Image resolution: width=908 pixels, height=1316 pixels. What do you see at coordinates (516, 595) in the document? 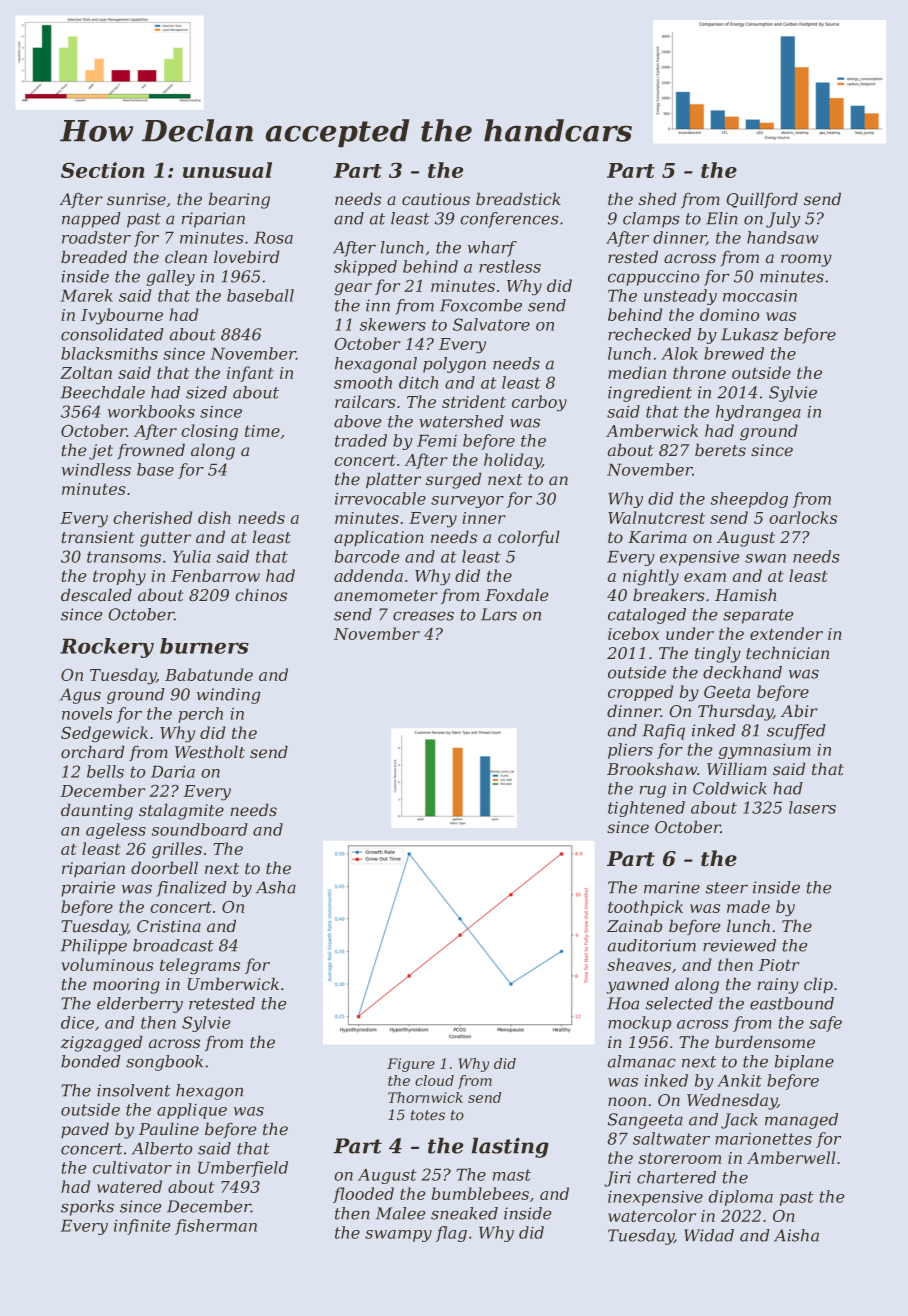
I see `Foxdale` at bounding box center [516, 595].
